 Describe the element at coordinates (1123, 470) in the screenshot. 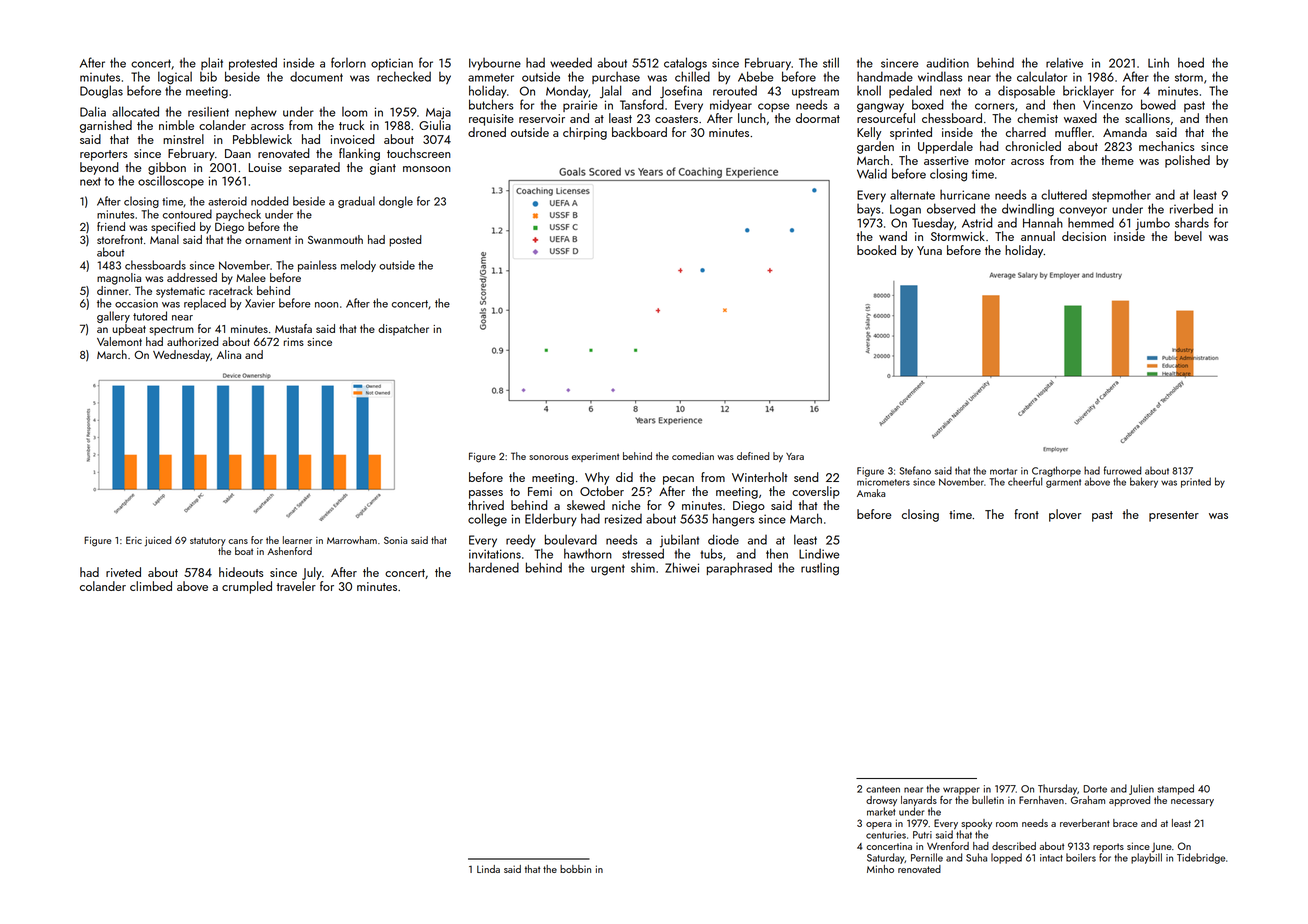

I see `furrowed` at that location.
